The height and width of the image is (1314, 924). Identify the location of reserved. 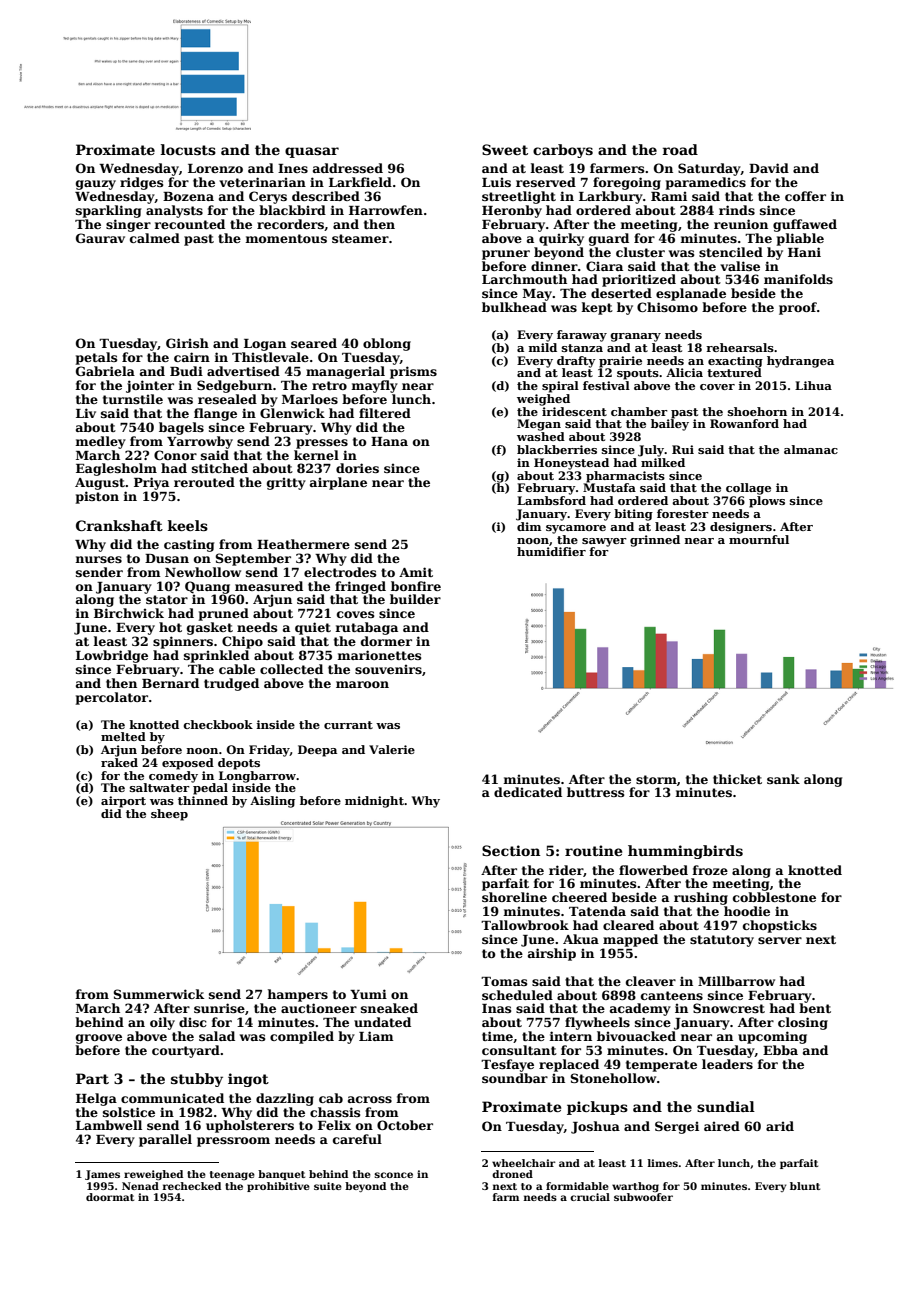
(546, 182).
